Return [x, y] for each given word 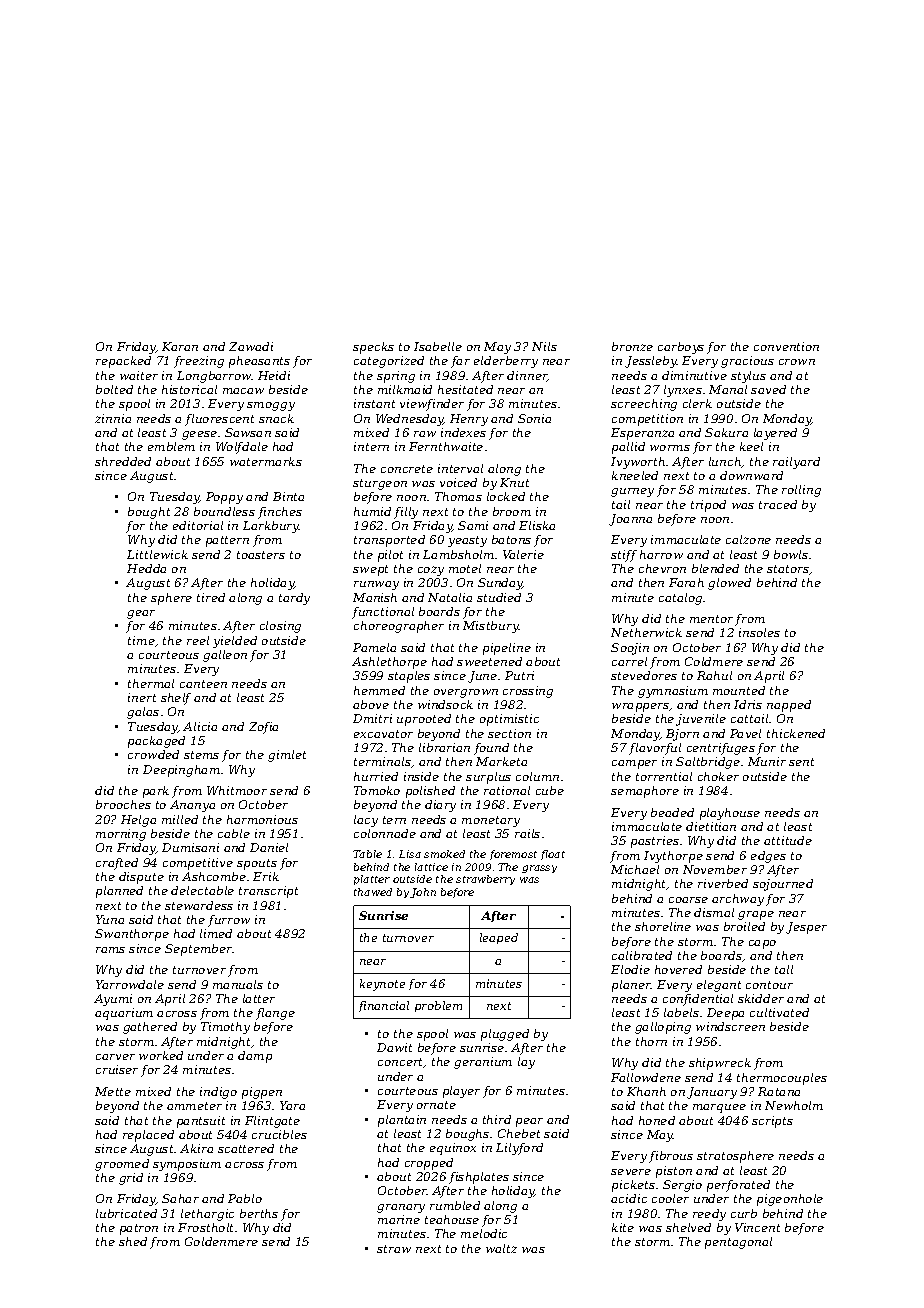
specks [373, 348]
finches [280, 513]
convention [786, 346]
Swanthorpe [132, 935]
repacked [123, 362]
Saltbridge [708, 763]
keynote [382, 985]
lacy [366, 821]
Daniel [269, 847]
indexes [463, 432]
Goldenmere [221, 1241]
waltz [501, 1248]
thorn [651, 1041]
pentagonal [738, 1243]
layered [775, 434]
